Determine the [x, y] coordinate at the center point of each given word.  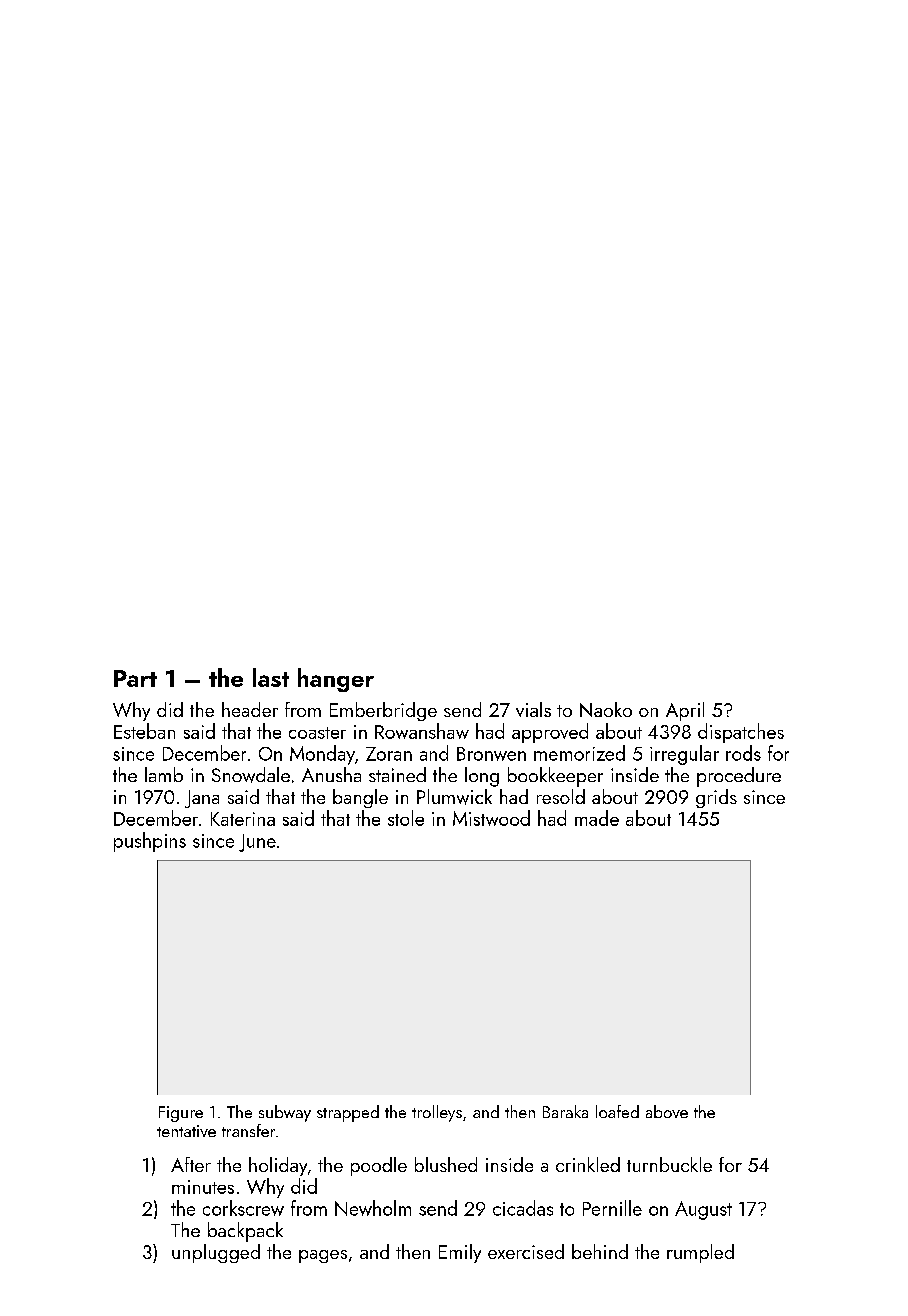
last [271, 677]
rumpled [700, 1253]
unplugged [216, 1253]
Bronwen [491, 754]
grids [716, 798]
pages [323, 1256]
